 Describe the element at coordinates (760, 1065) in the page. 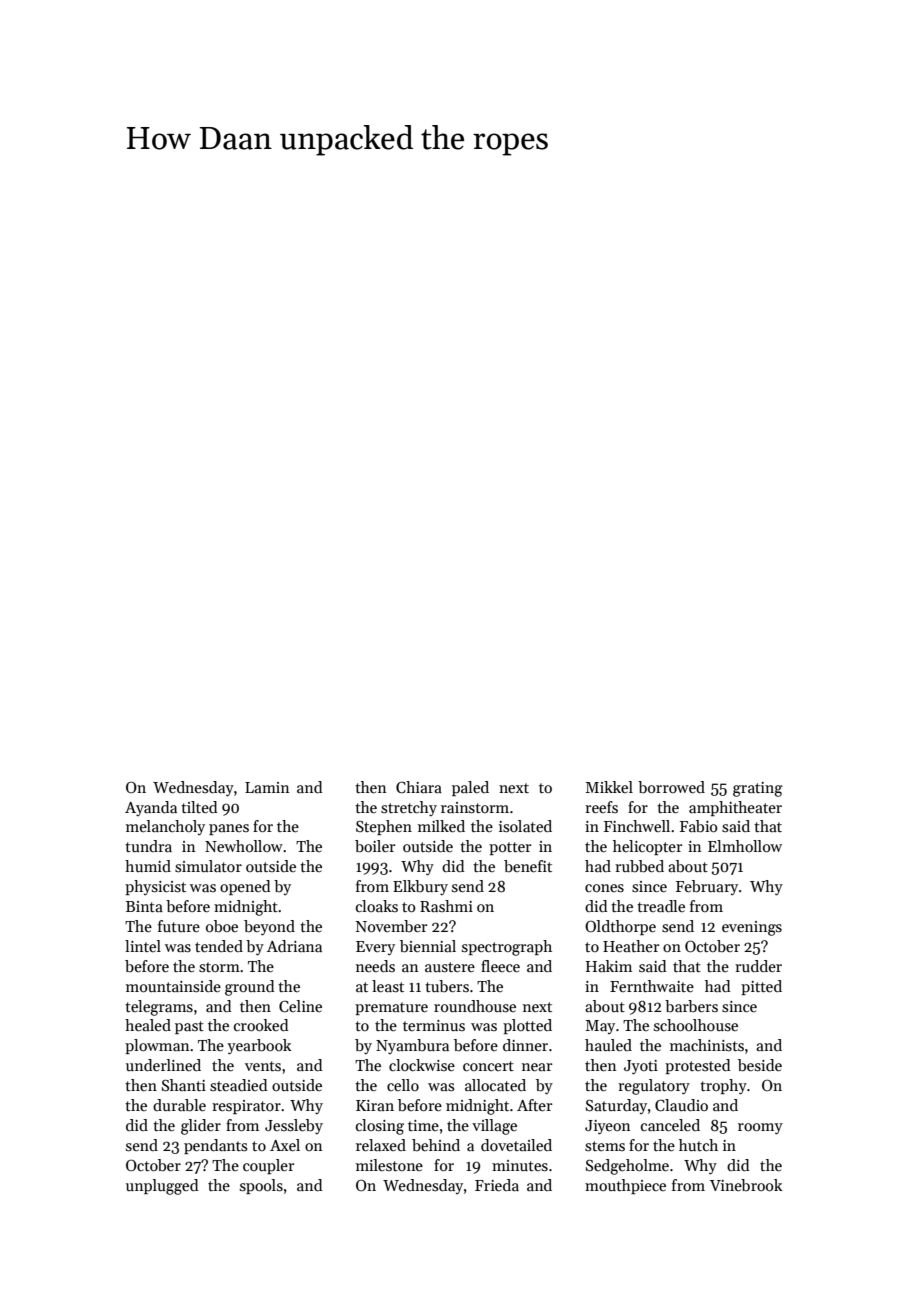

I see `beside` at that location.
